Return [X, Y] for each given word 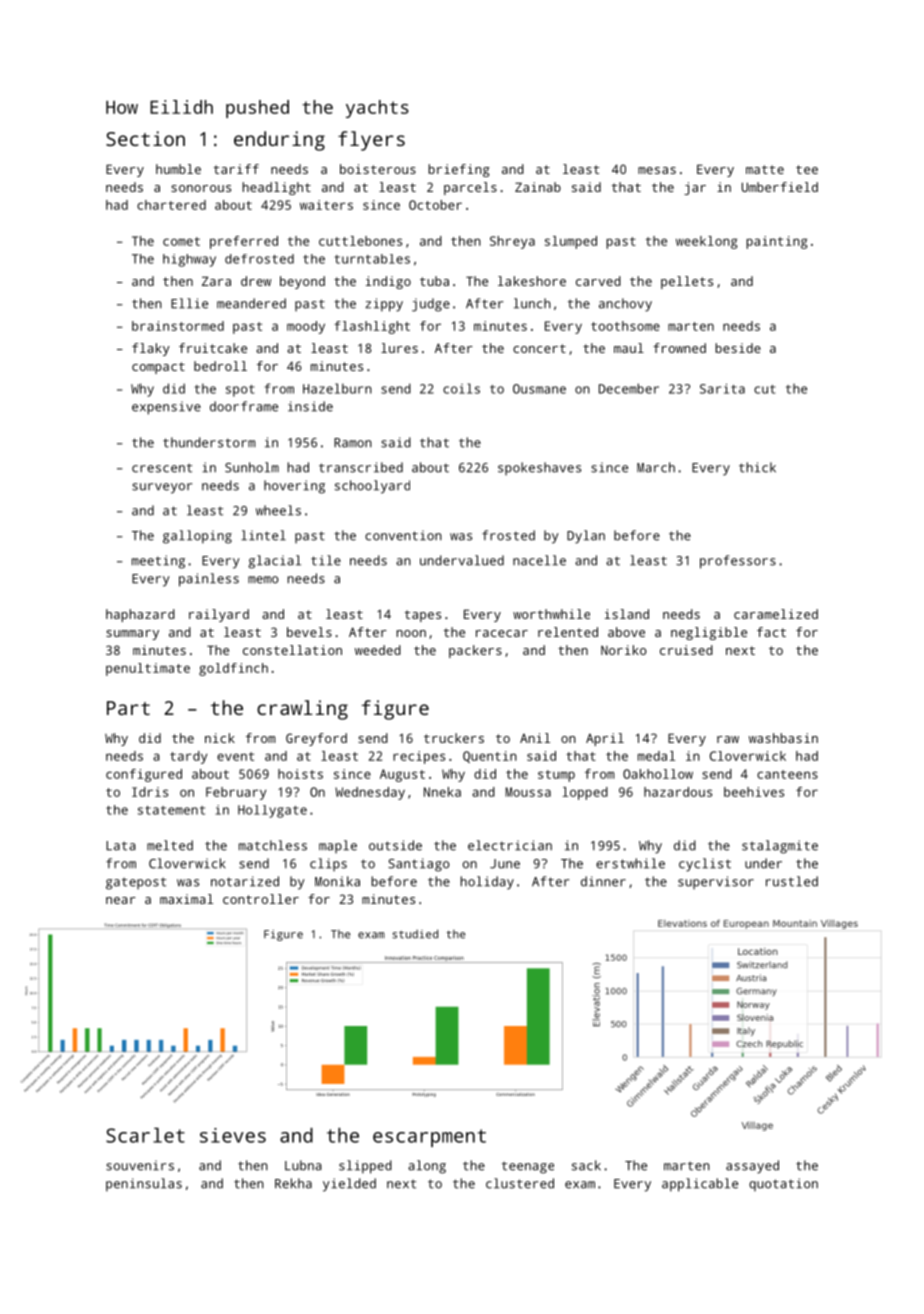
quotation [783, 1184]
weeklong [706, 242]
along [427, 1167]
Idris [150, 792]
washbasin [783, 738]
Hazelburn [337, 388]
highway [189, 260]
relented [568, 632]
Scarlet [145, 1135]
